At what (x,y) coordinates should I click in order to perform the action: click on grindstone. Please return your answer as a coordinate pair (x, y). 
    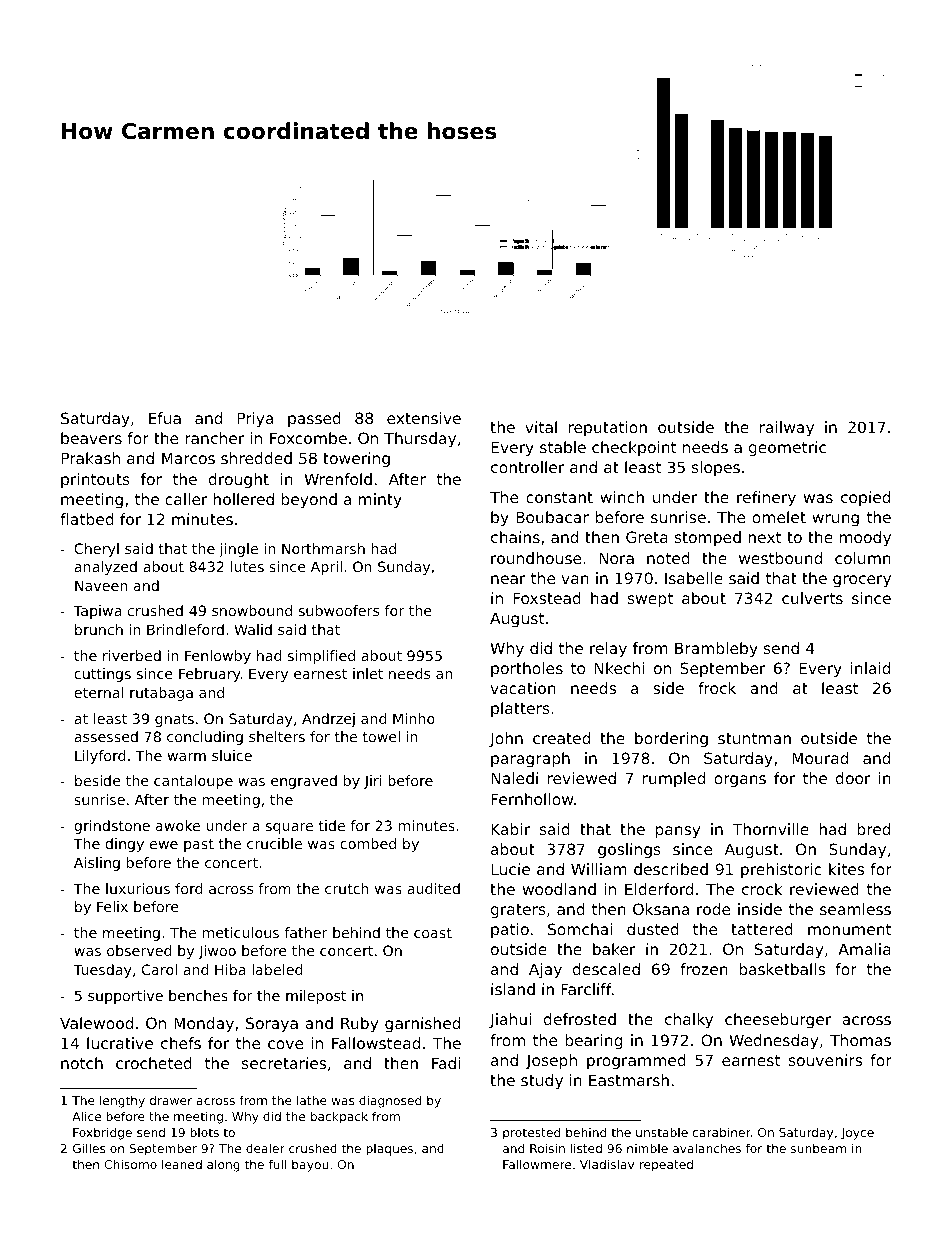
    Looking at the image, I should click on (112, 827).
